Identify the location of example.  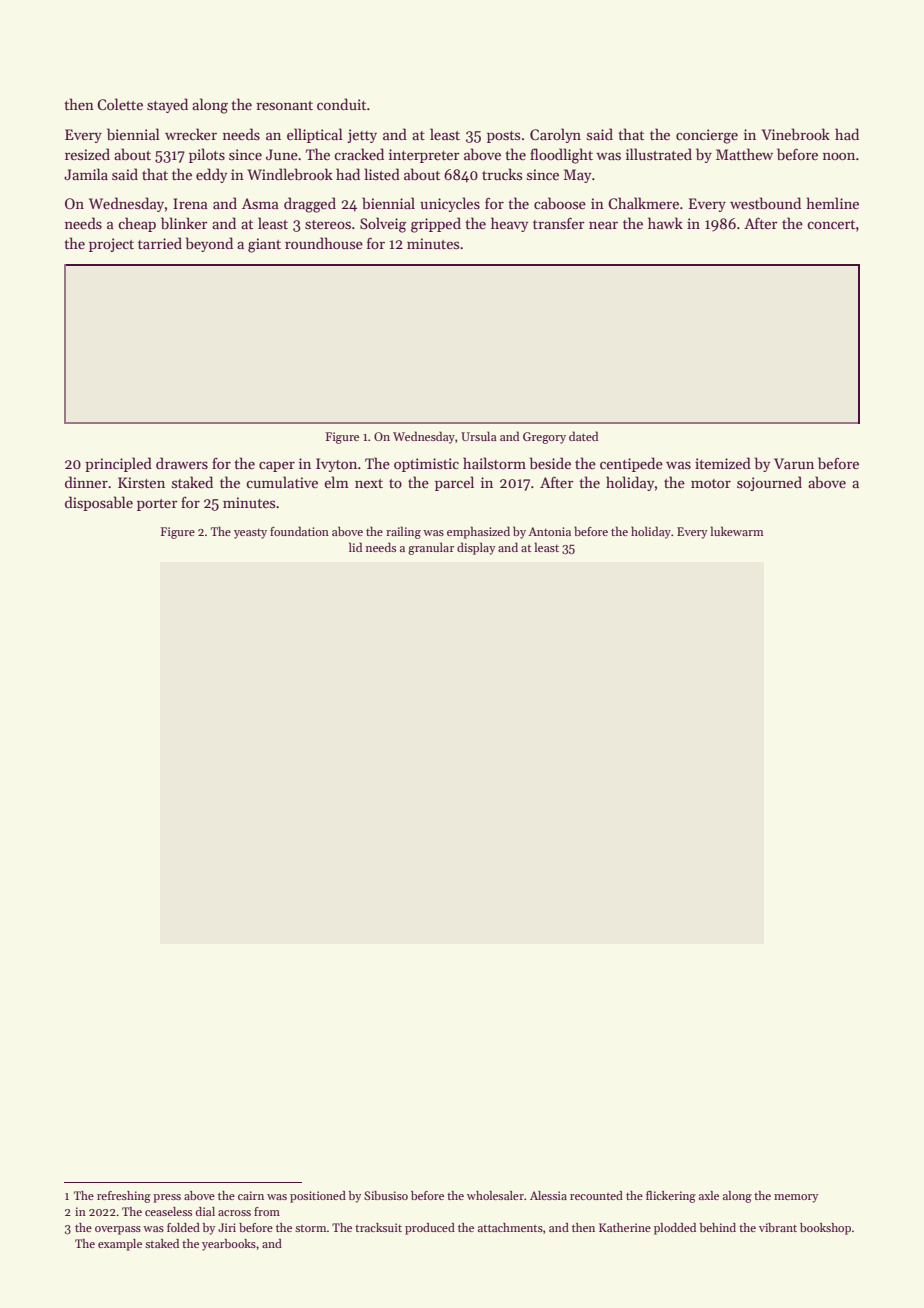
(120, 1245).
